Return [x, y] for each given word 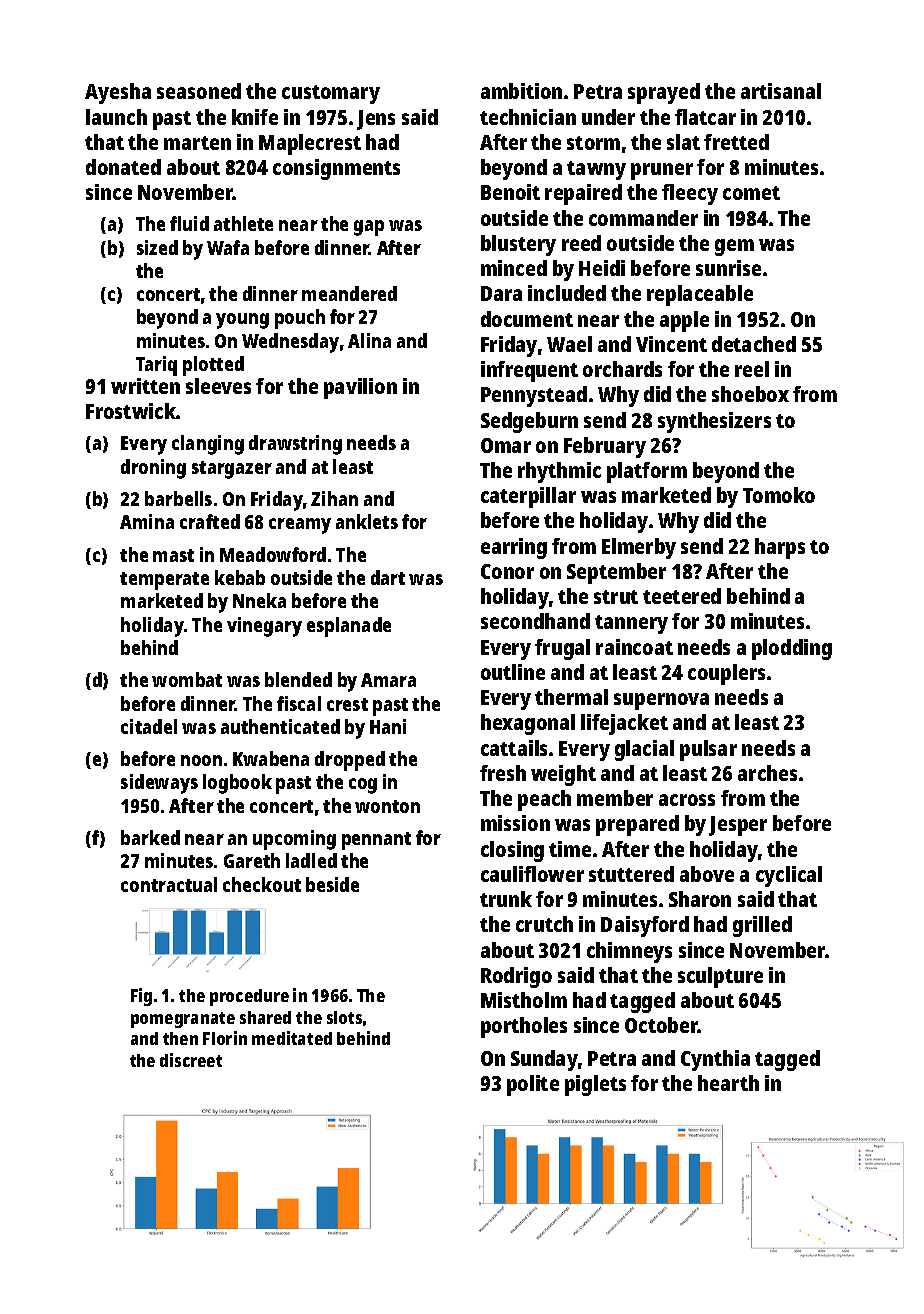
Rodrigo [516, 977]
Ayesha [118, 93]
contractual [169, 884]
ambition [521, 91]
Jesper [738, 826]
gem [734, 247]
